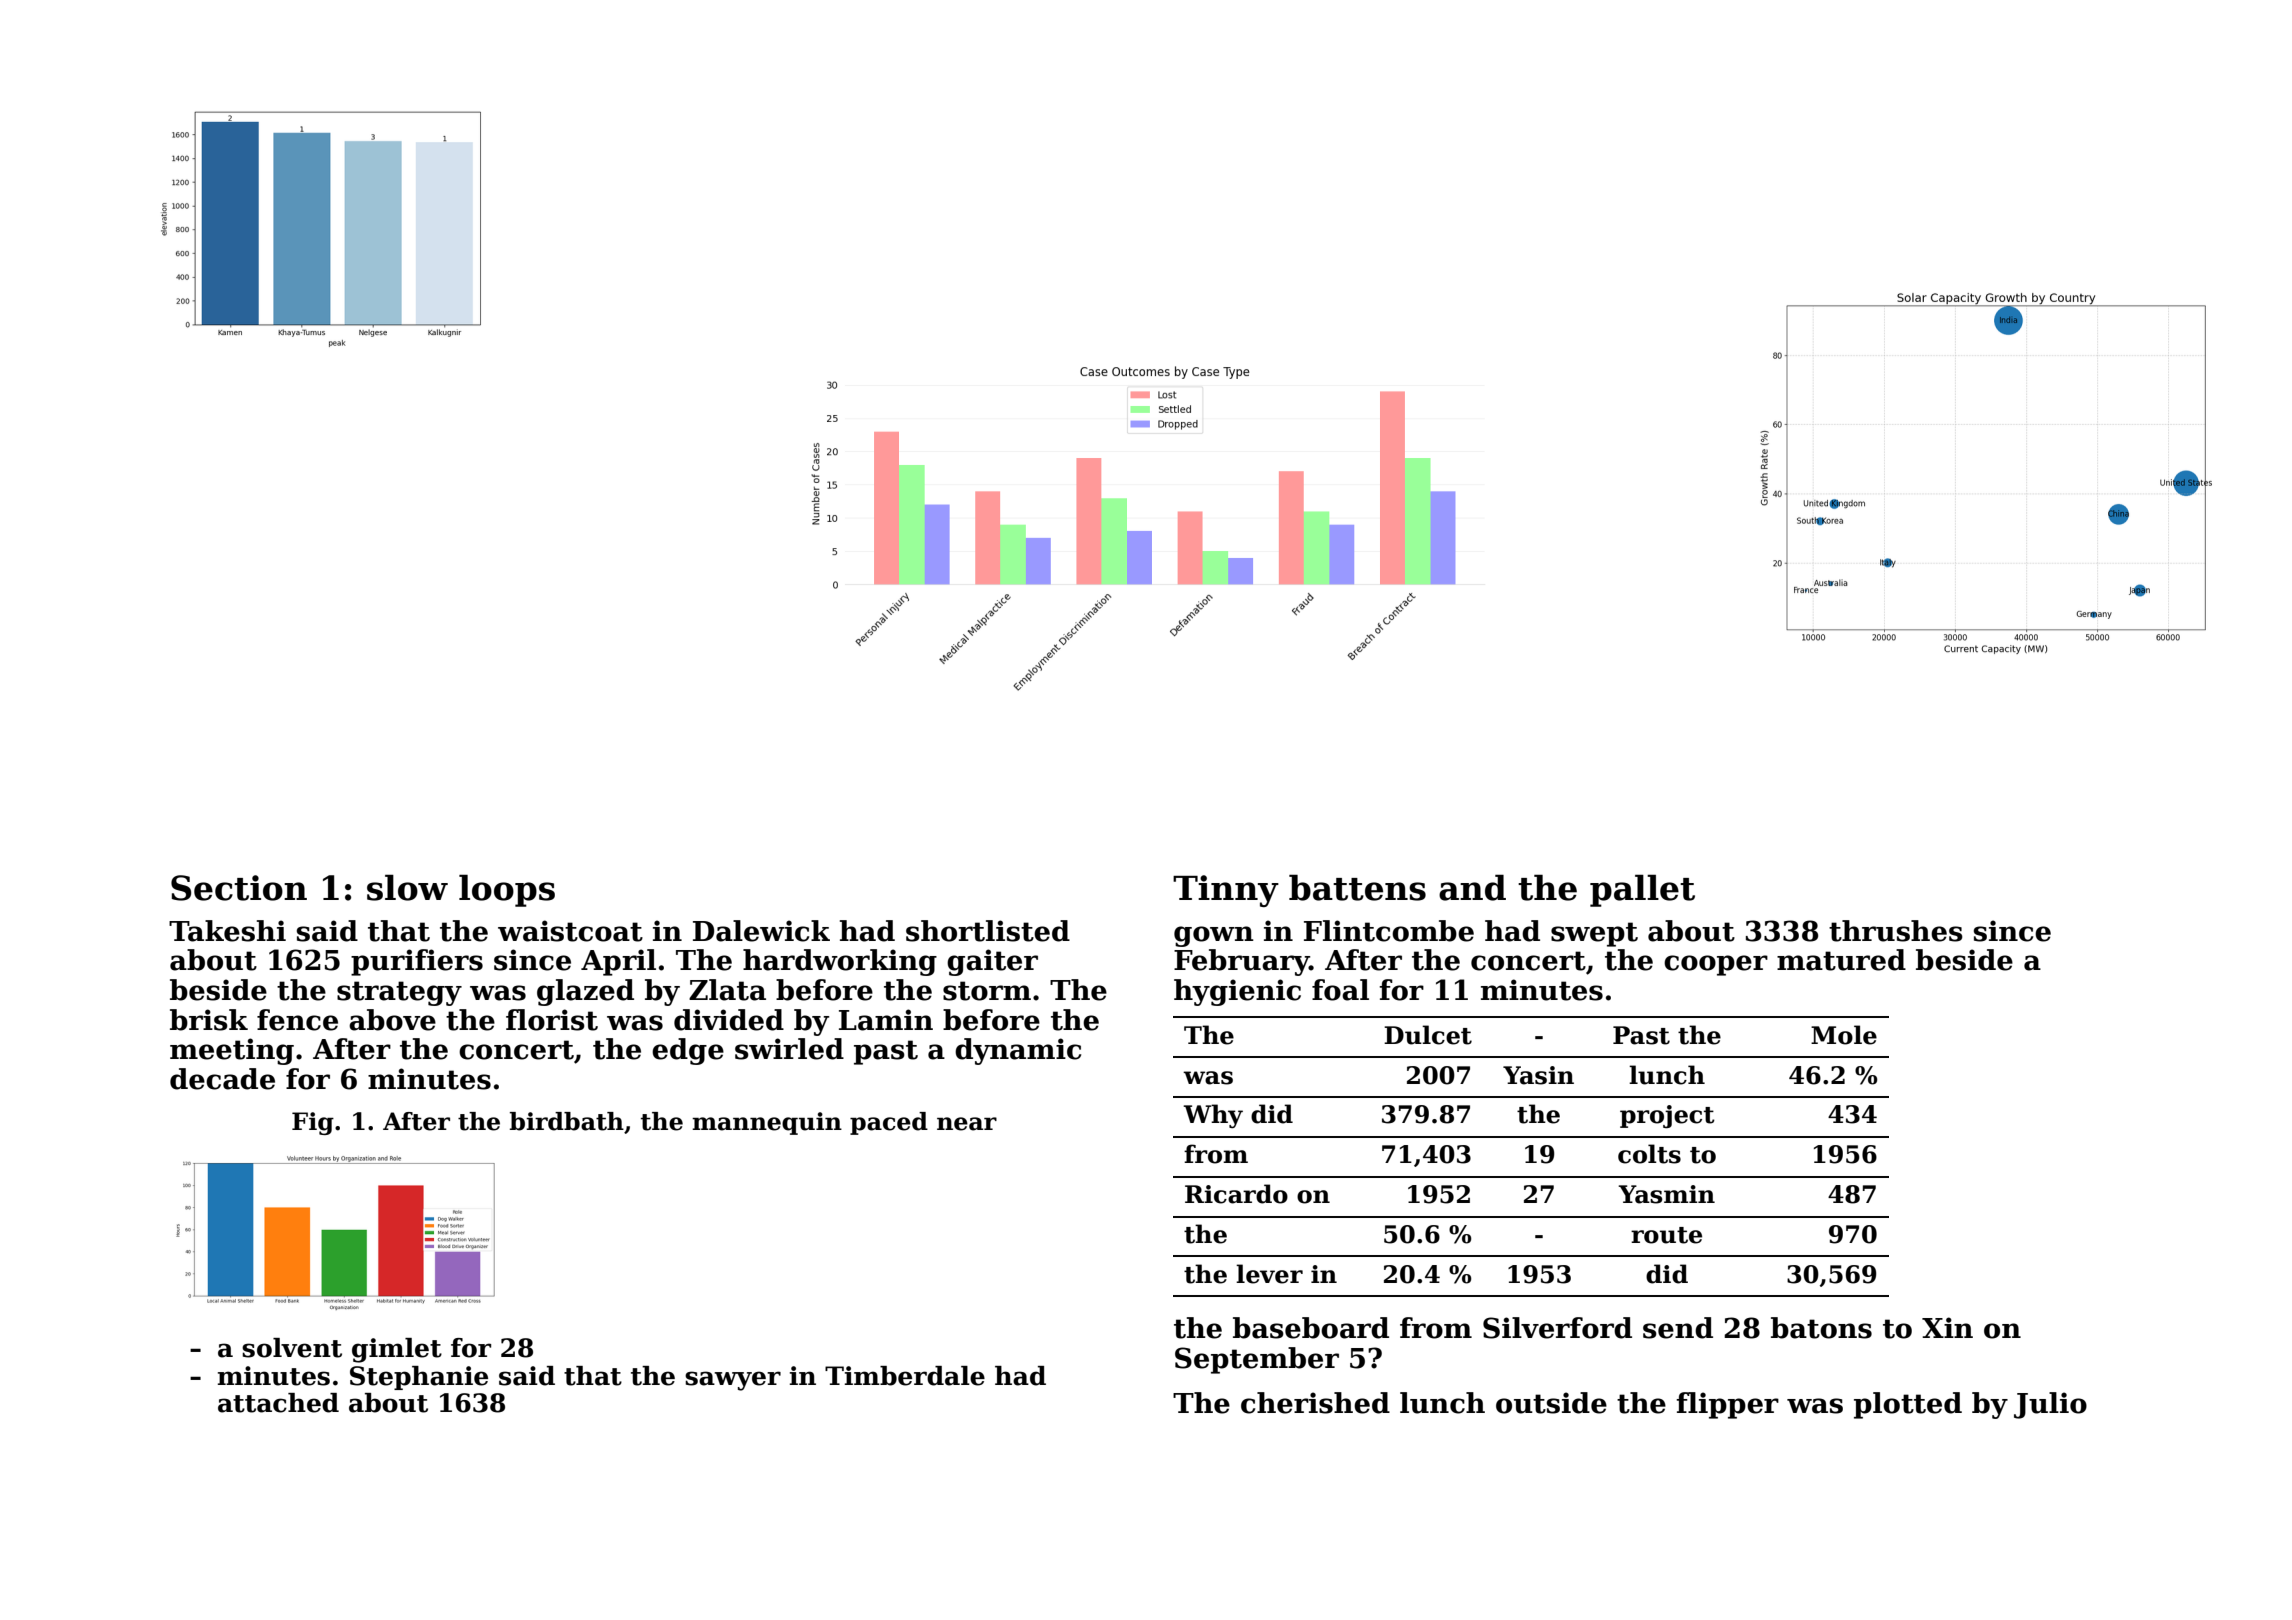 The height and width of the document is (1620, 2292). What do you see at coordinates (789, 1049) in the document?
I see `swirled` at bounding box center [789, 1049].
